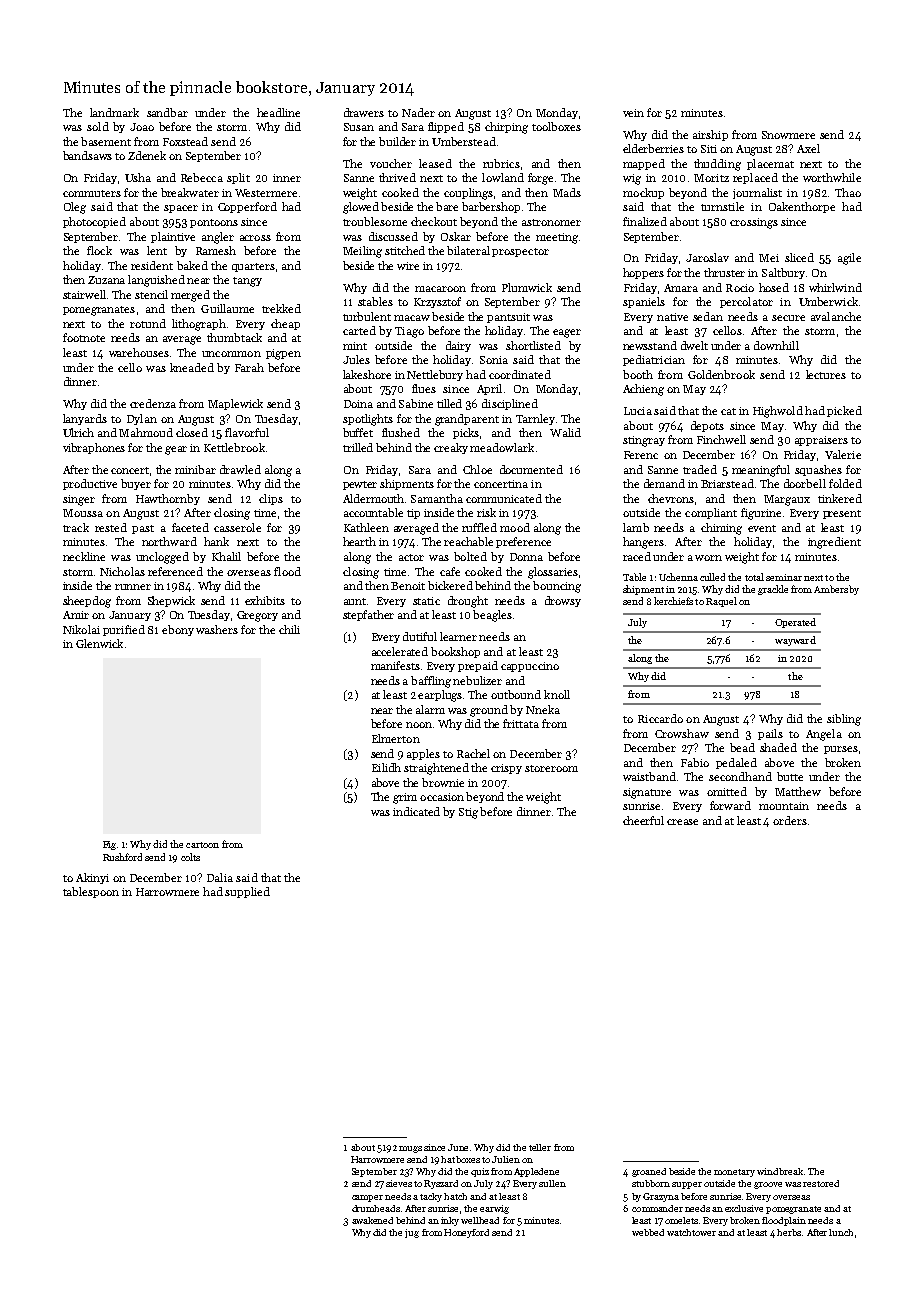 The height and width of the document is (1308, 924). I want to click on vein, so click(633, 113).
